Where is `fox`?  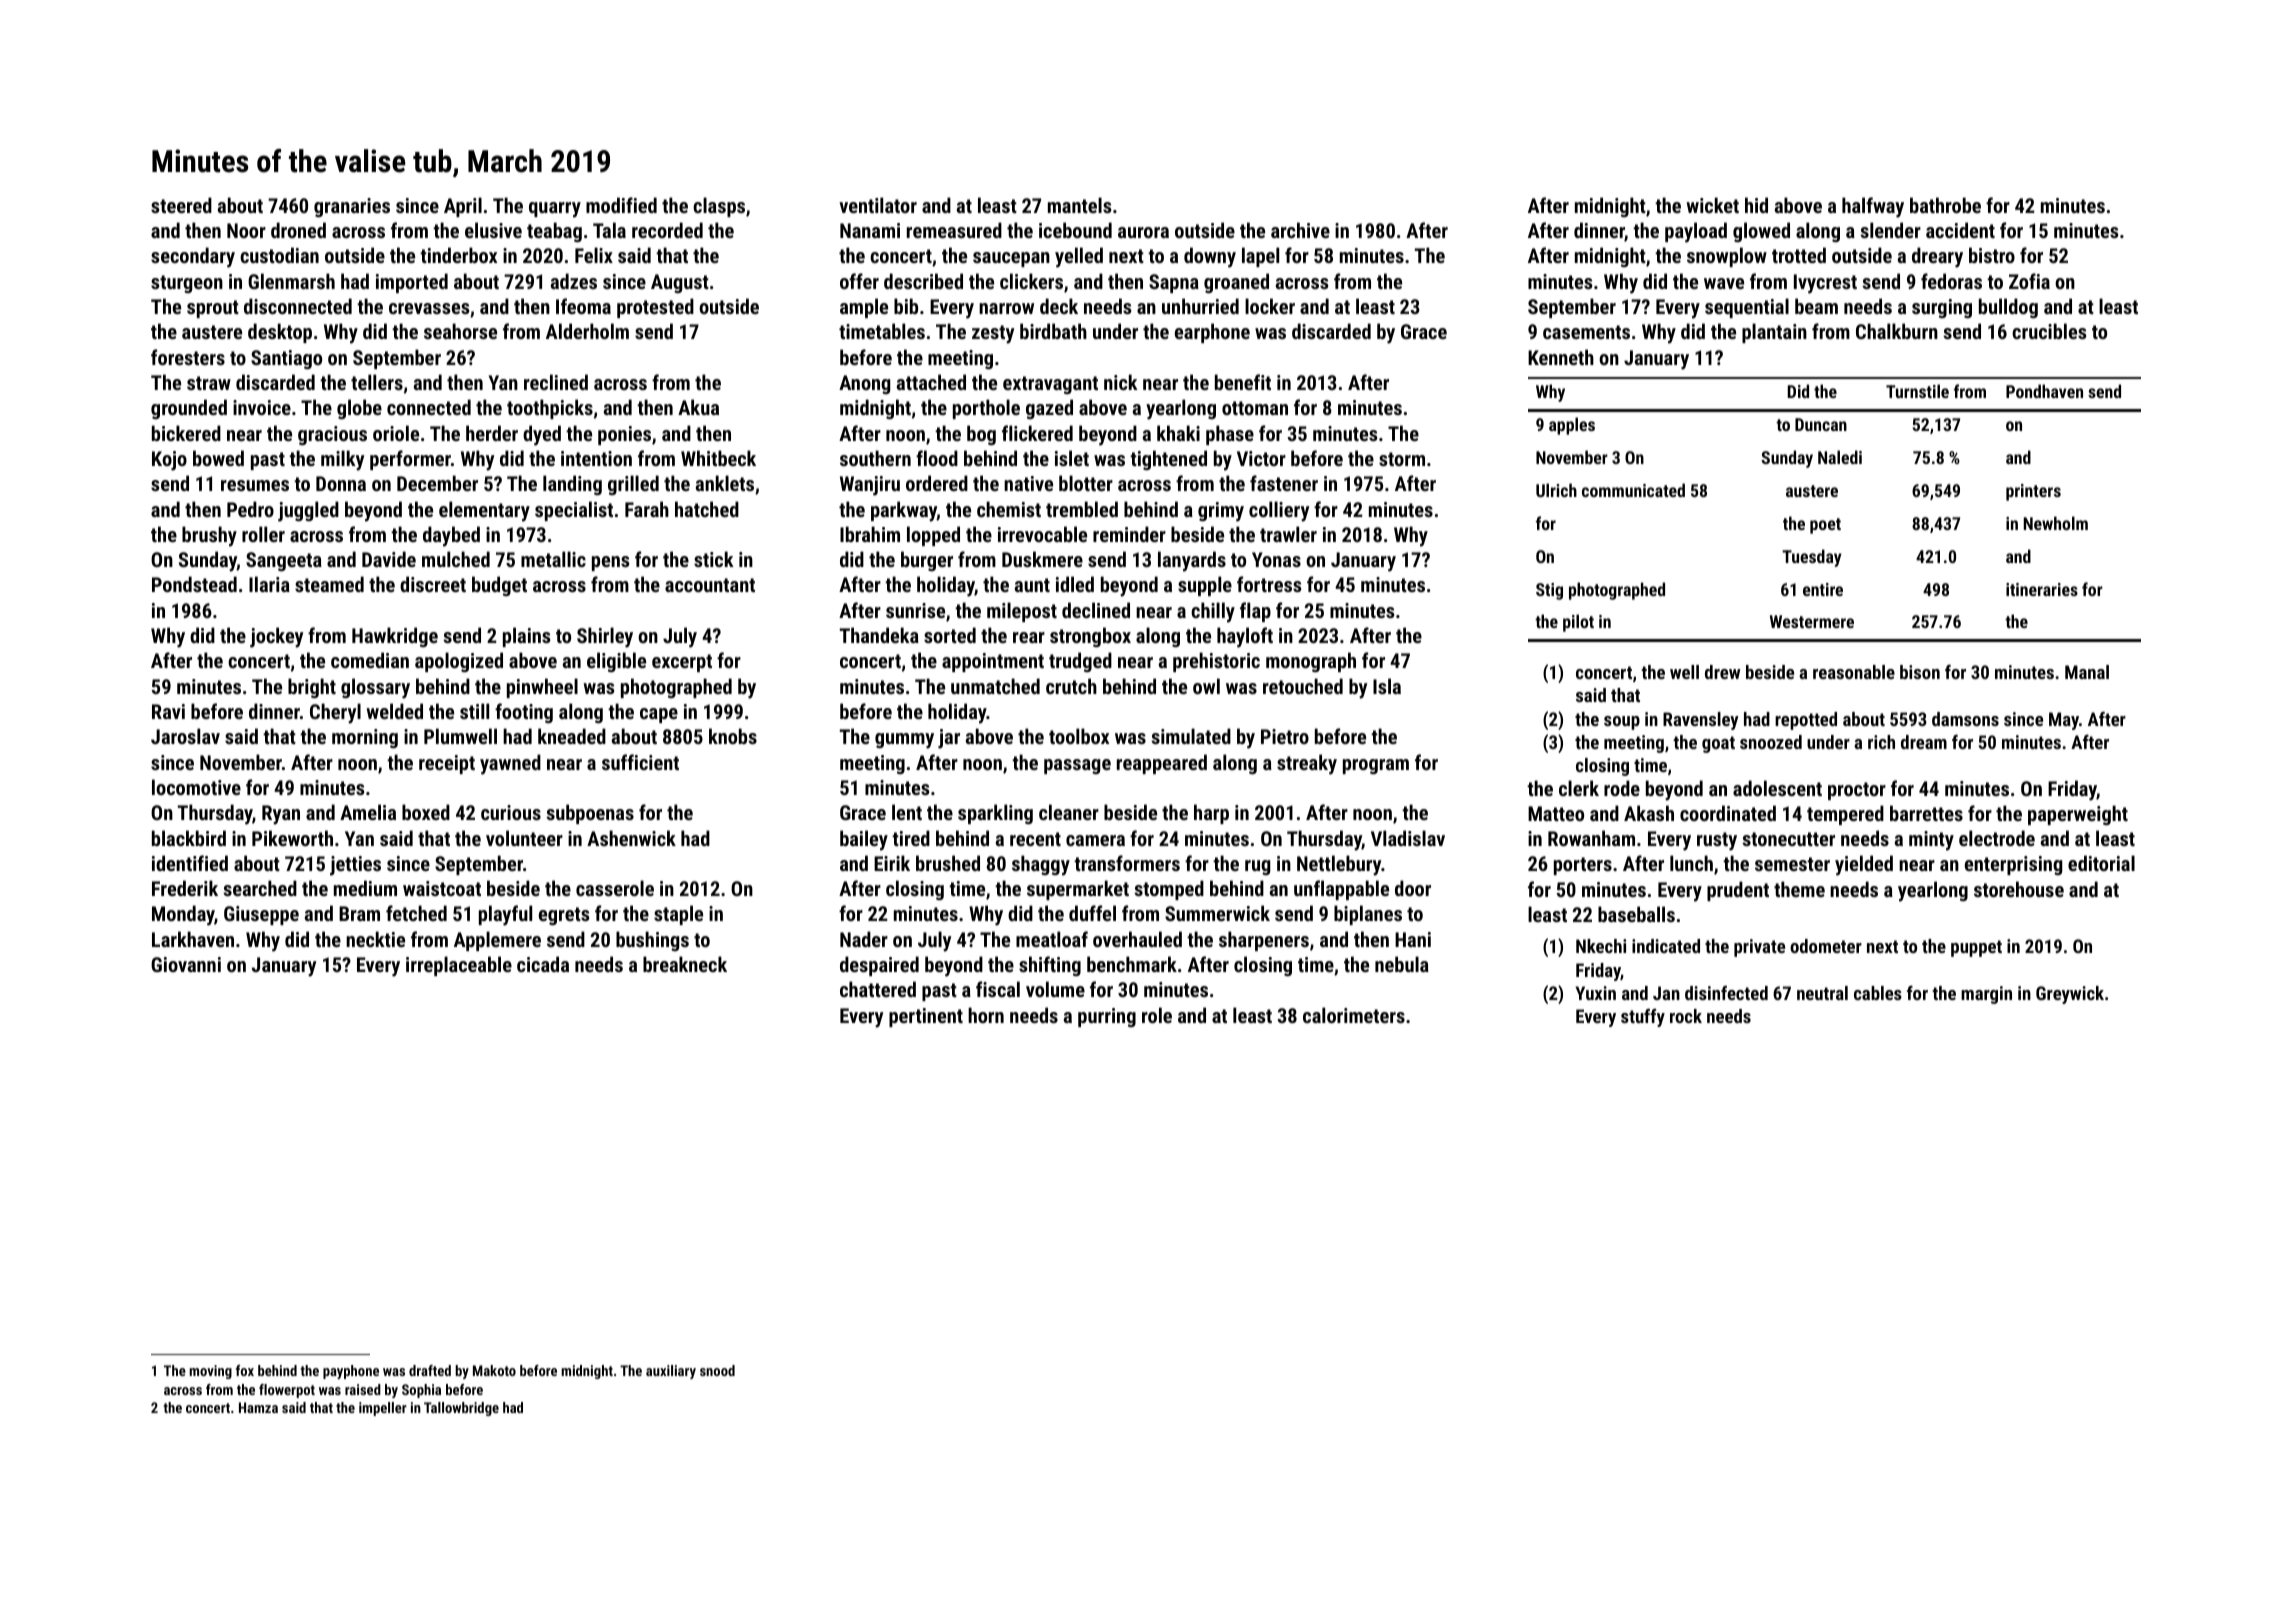 fox is located at coordinates (245, 1370).
